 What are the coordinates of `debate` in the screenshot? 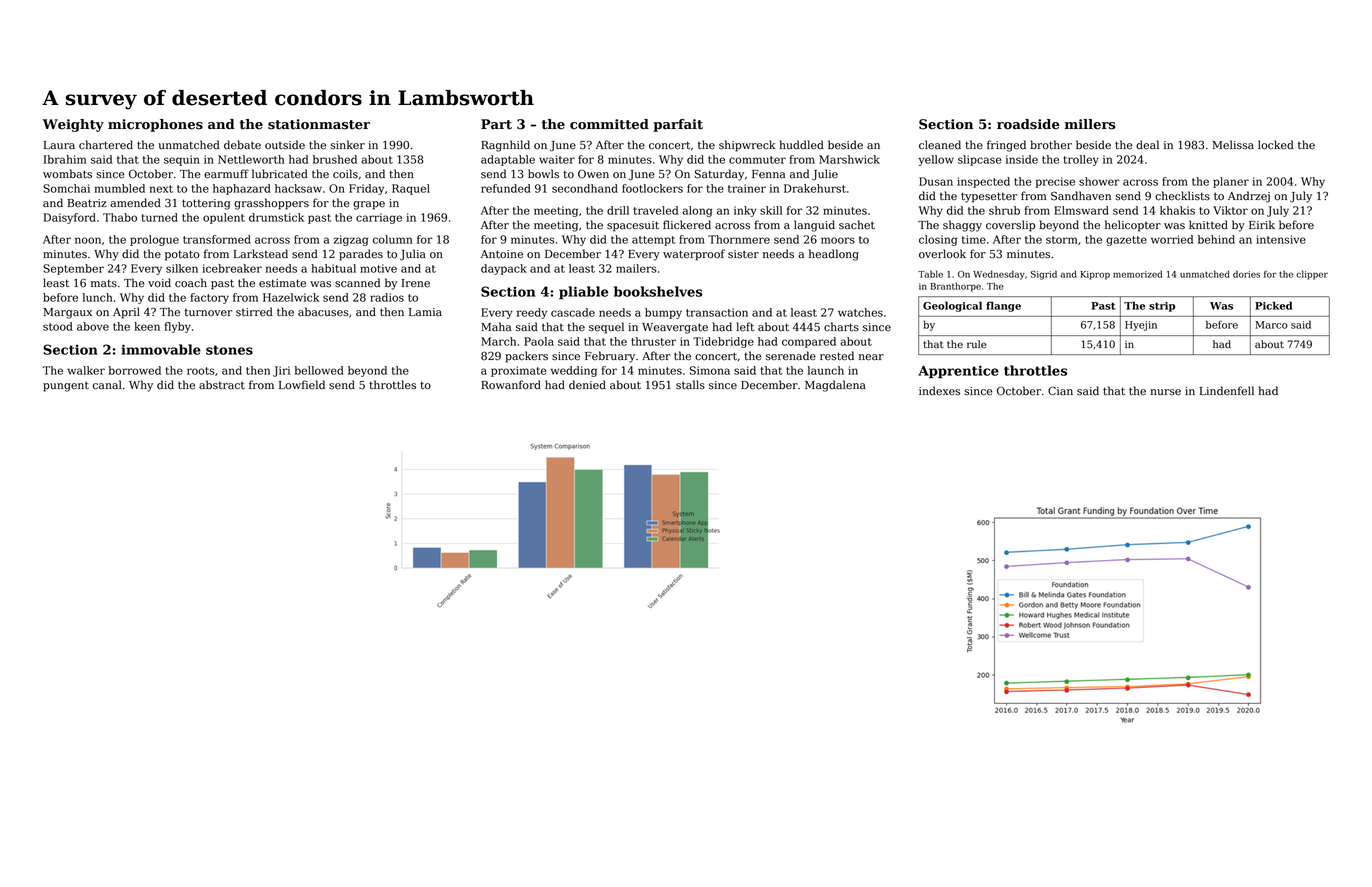 It's located at (242, 145).
